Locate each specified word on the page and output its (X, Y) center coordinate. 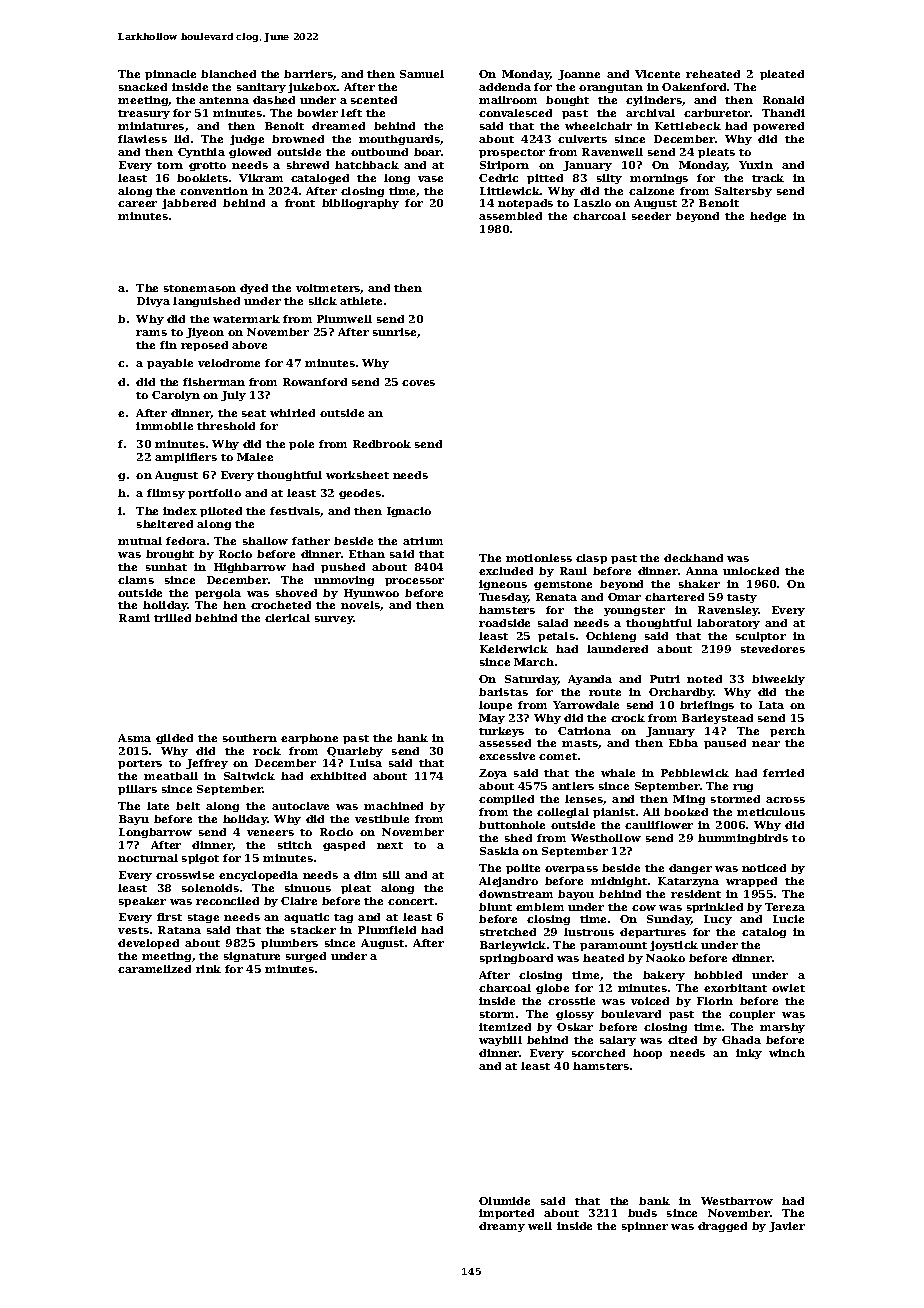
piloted (221, 512)
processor (414, 582)
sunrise (394, 332)
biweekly (778, 680)
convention (214, 191)
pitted (545, 179)
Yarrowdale (586, 705)
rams (151, 333)
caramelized (154, 969)
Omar (624, 597)
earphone (309, 739)
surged (306, 957)
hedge (768, 217)
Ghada (741, 1040)
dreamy (502, 1227)
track (768, 178)
